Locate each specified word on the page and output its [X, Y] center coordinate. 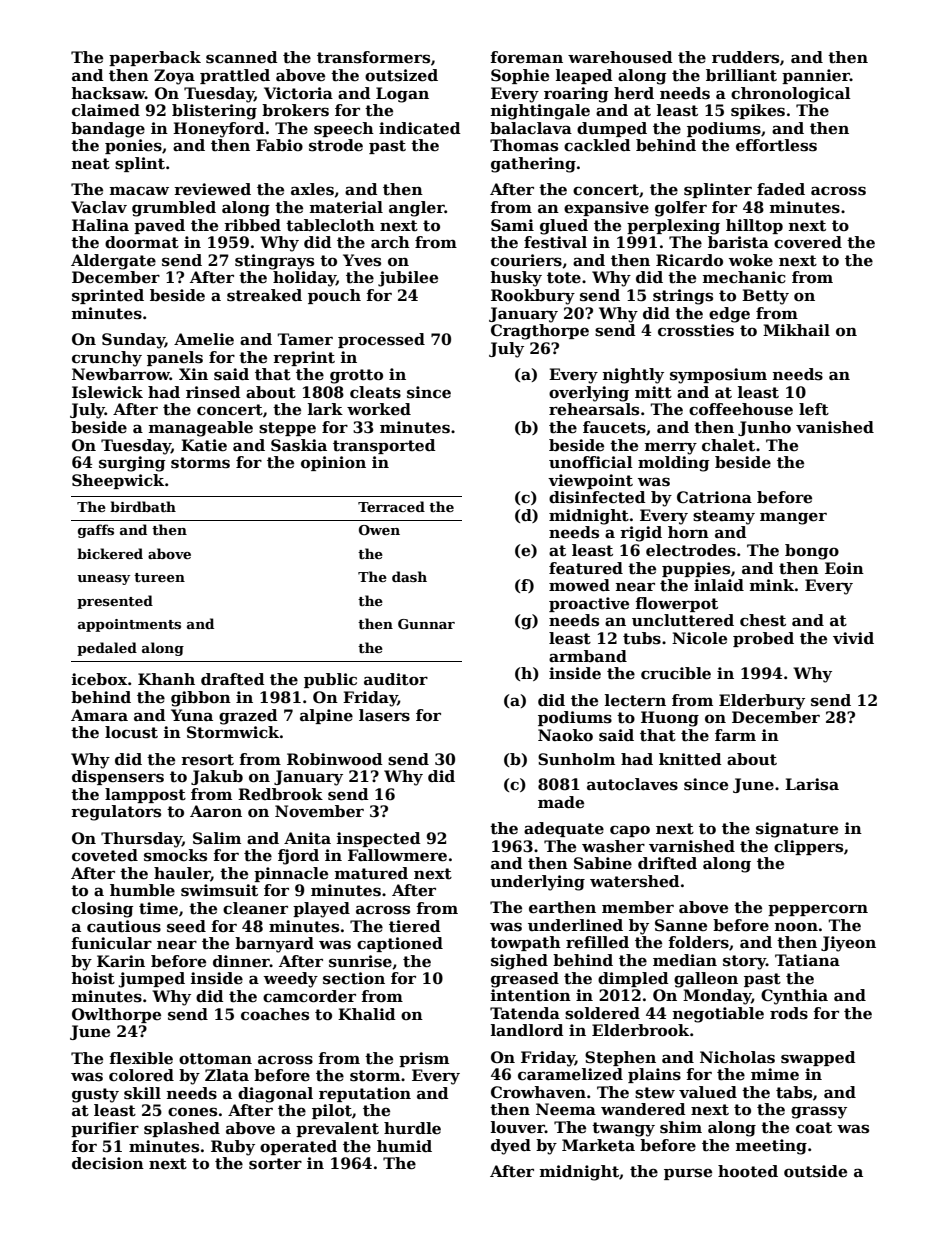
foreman [526, 57]
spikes [758, 111]
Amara [99, 715]
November [319, 811]
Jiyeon [848, 944]
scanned [242, 57]
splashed [182, 1129]
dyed [511, 1147]
